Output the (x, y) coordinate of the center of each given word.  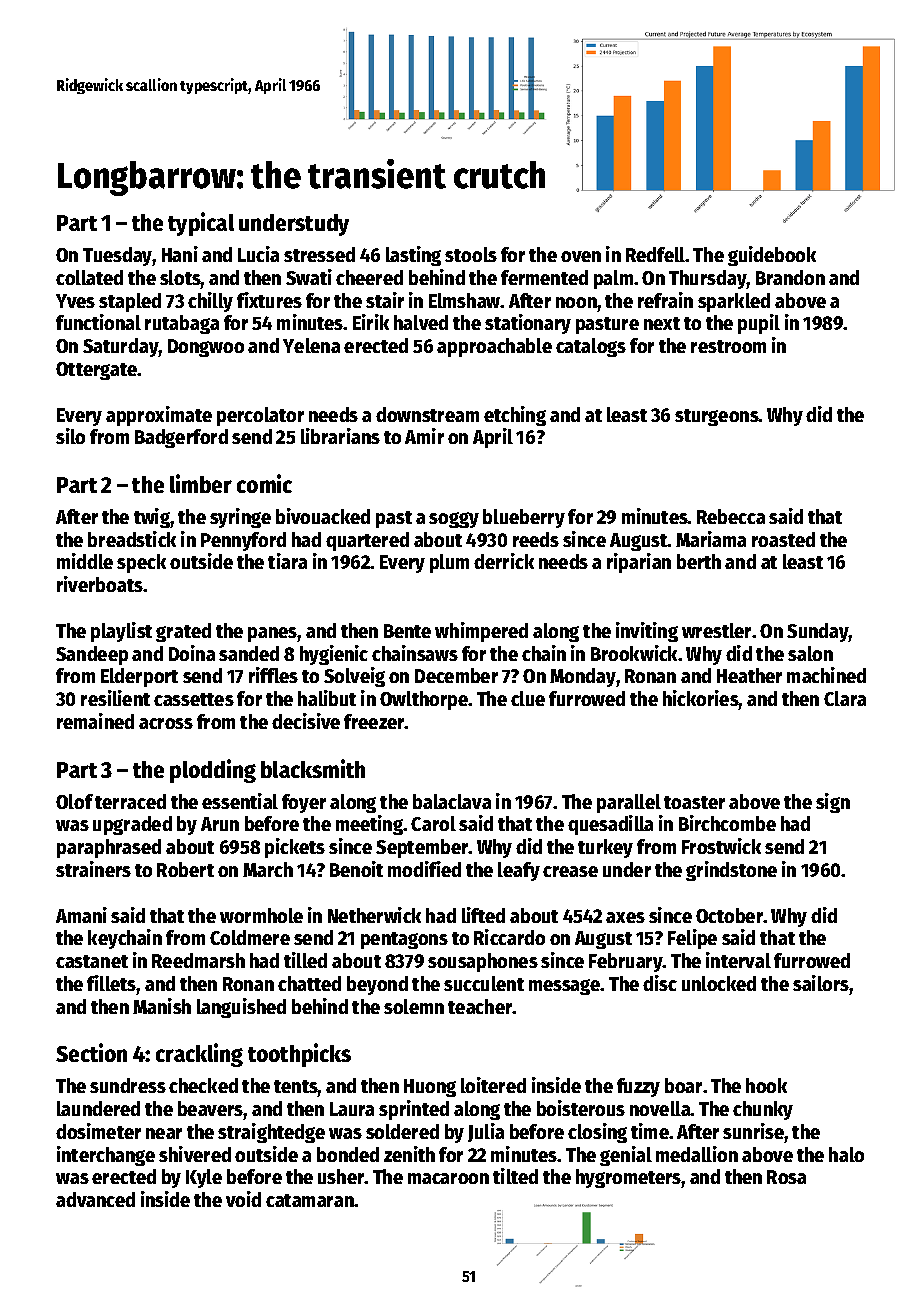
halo (846, 1154)
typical (201, 224)
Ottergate (97, 371)
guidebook (772, 256)
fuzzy (638, 1087)
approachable (494, 347)
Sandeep (92, 655)
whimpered (481, 632)
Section (91, 1052)
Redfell (656, 254)
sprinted (414, 1110)
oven (581, 256)
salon (810, 653)
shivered (195, 1154)
